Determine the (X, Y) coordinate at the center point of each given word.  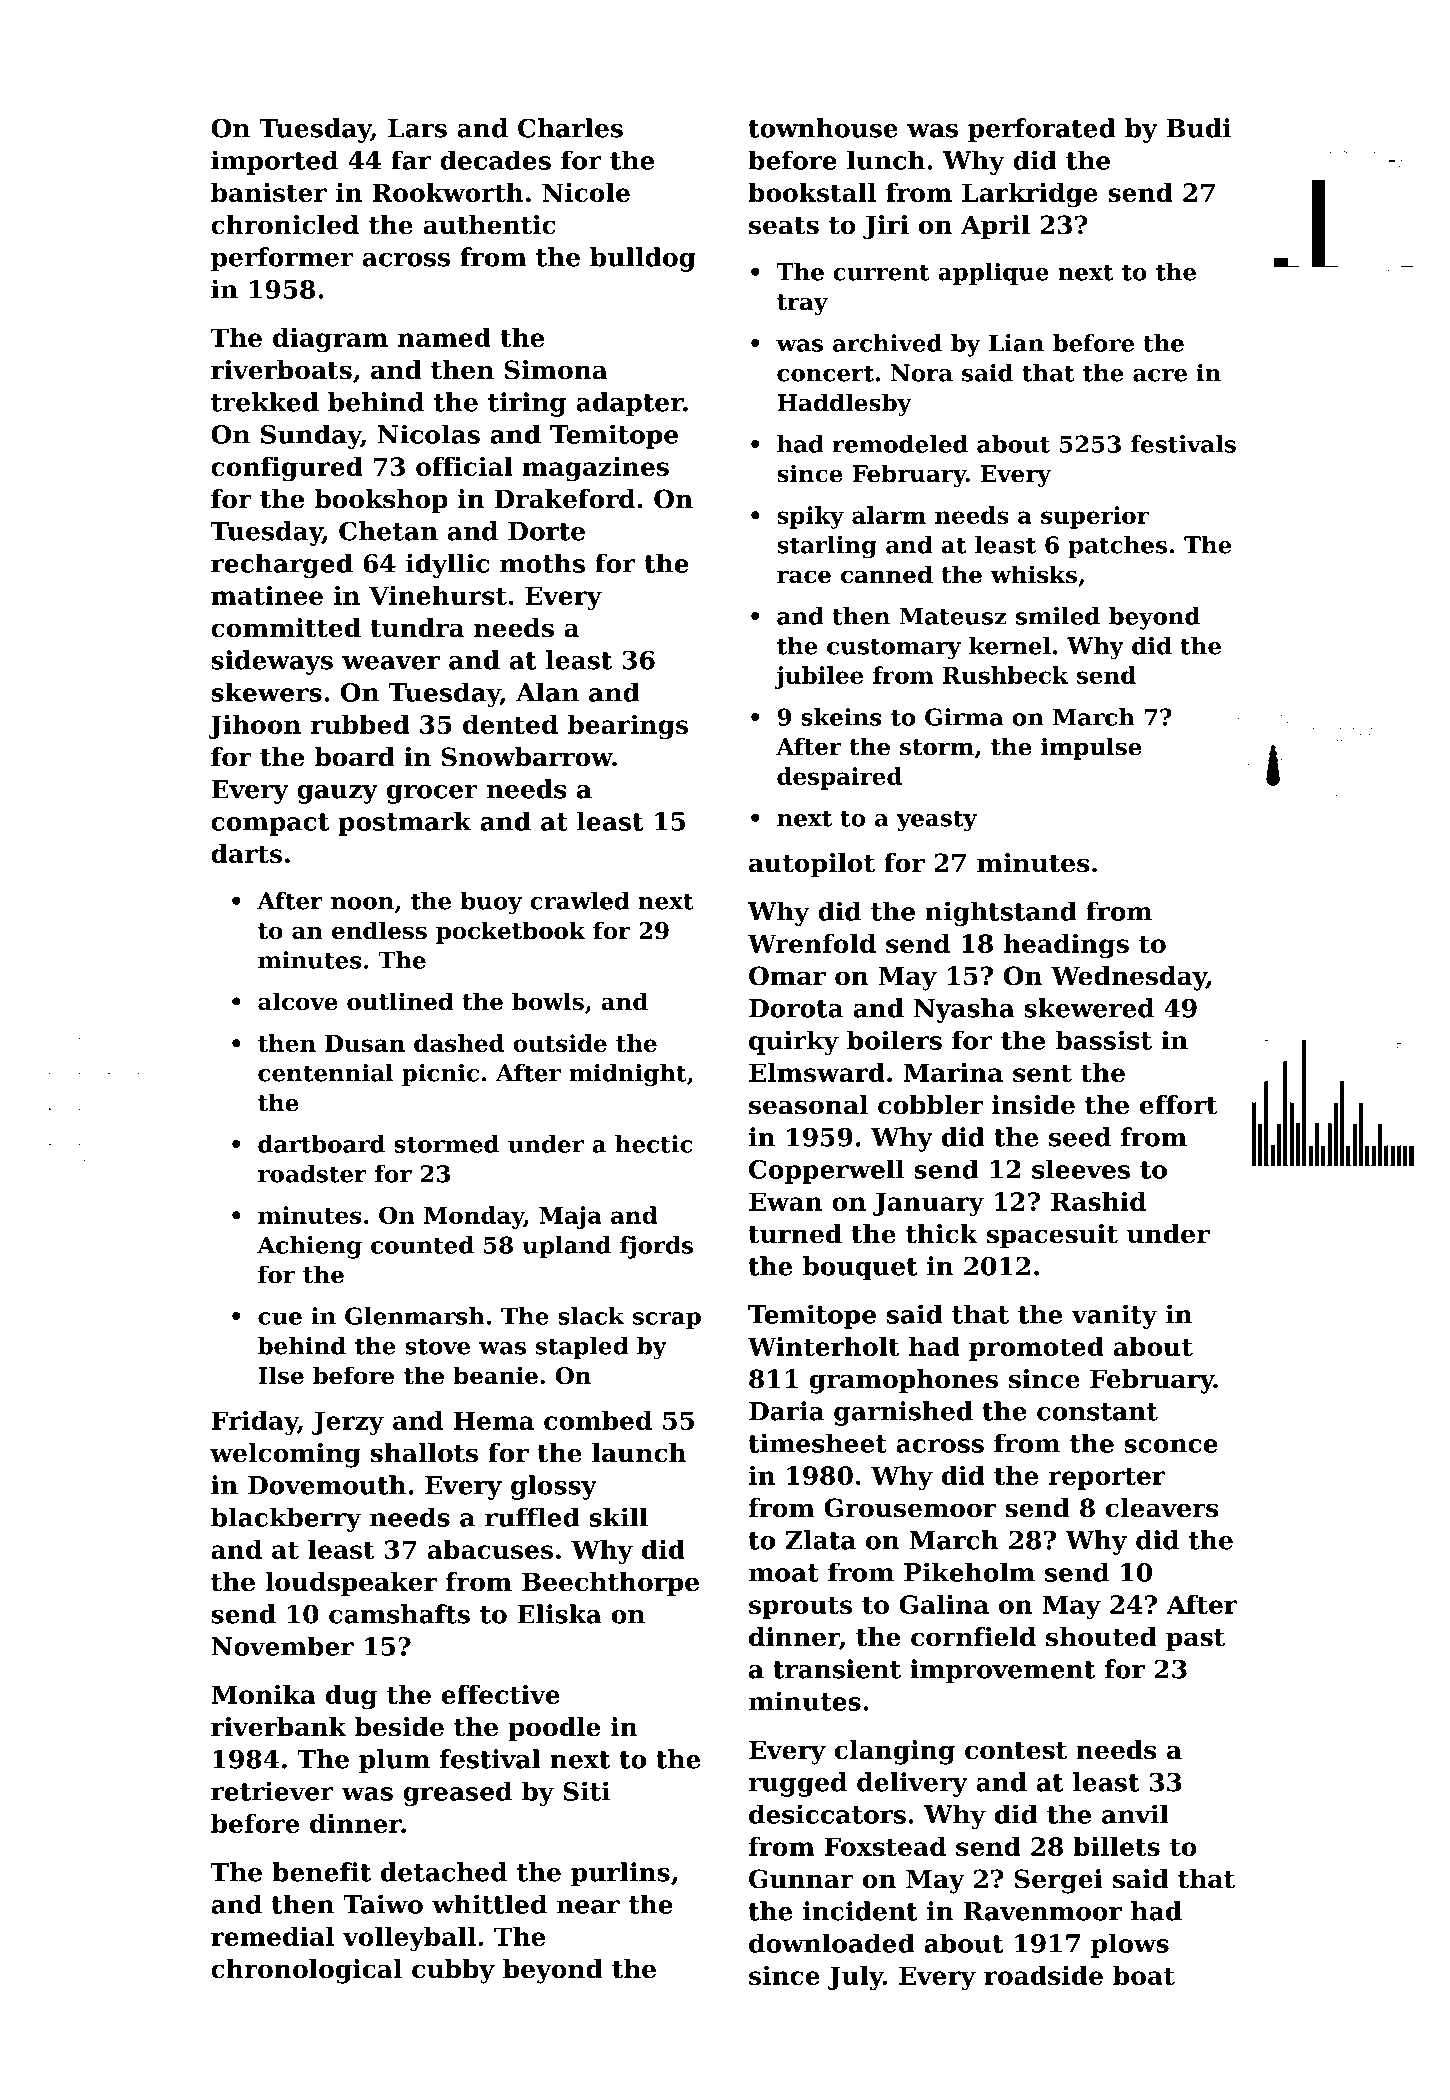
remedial (272, 1936)
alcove (298, 1001)
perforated (1042, 130)
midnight (628, 1075)
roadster (312, 1174)
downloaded (832, 1943)
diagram (330, 340)
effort (1179, 1105)
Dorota (796, 1008)
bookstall (812, 192)
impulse (1091, 748)
